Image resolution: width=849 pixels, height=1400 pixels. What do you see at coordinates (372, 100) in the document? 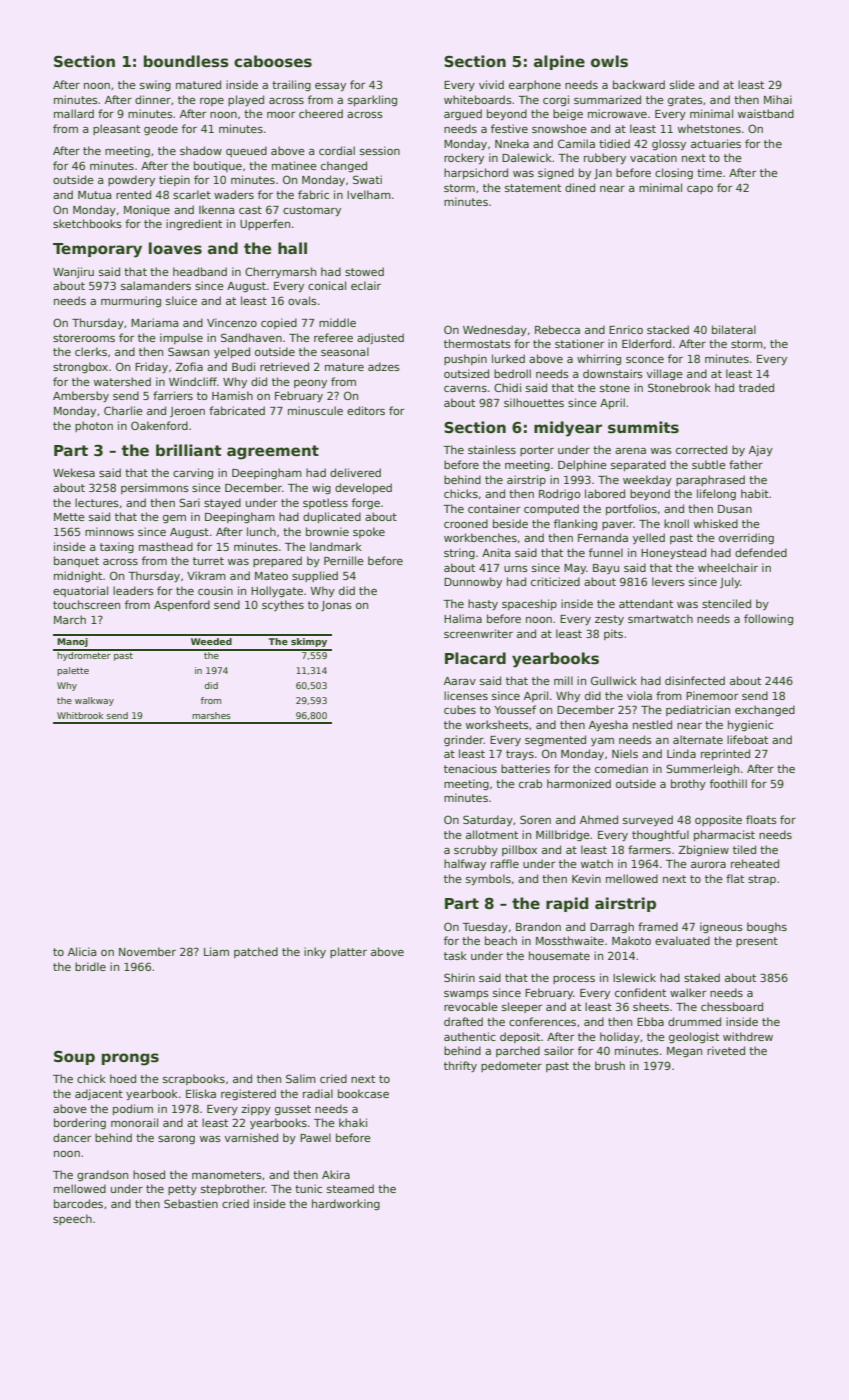
I see `sparkling` at bounding box center [372, 100].
